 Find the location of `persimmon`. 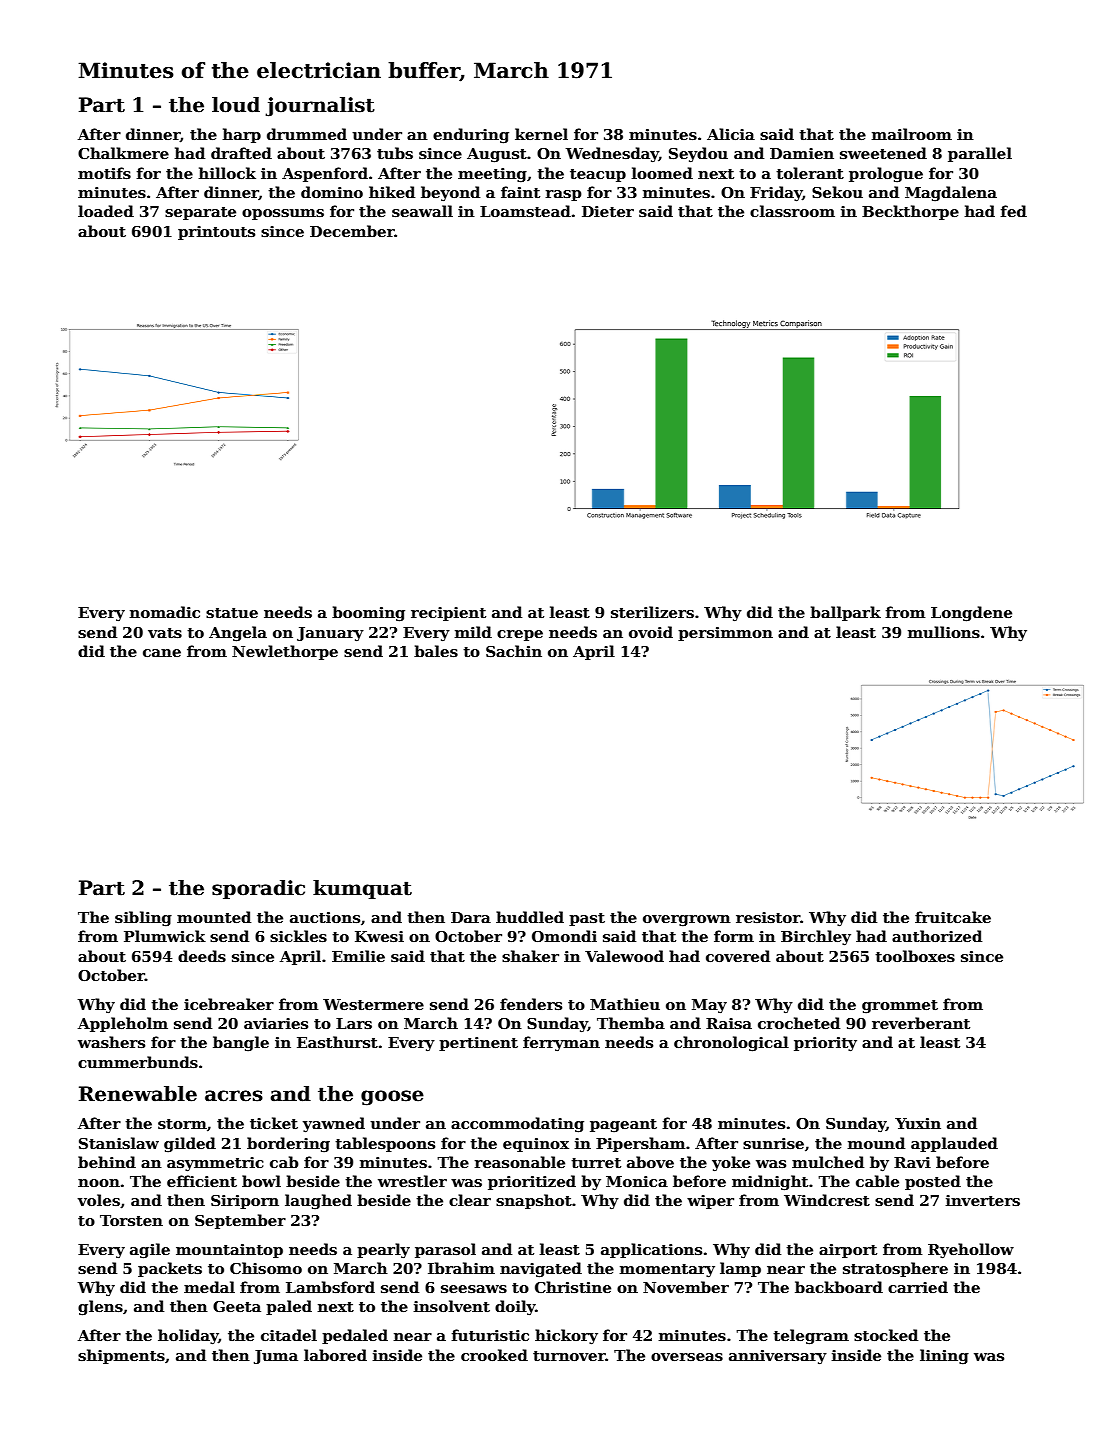

persimmon is located at coordinates (725, 634).
